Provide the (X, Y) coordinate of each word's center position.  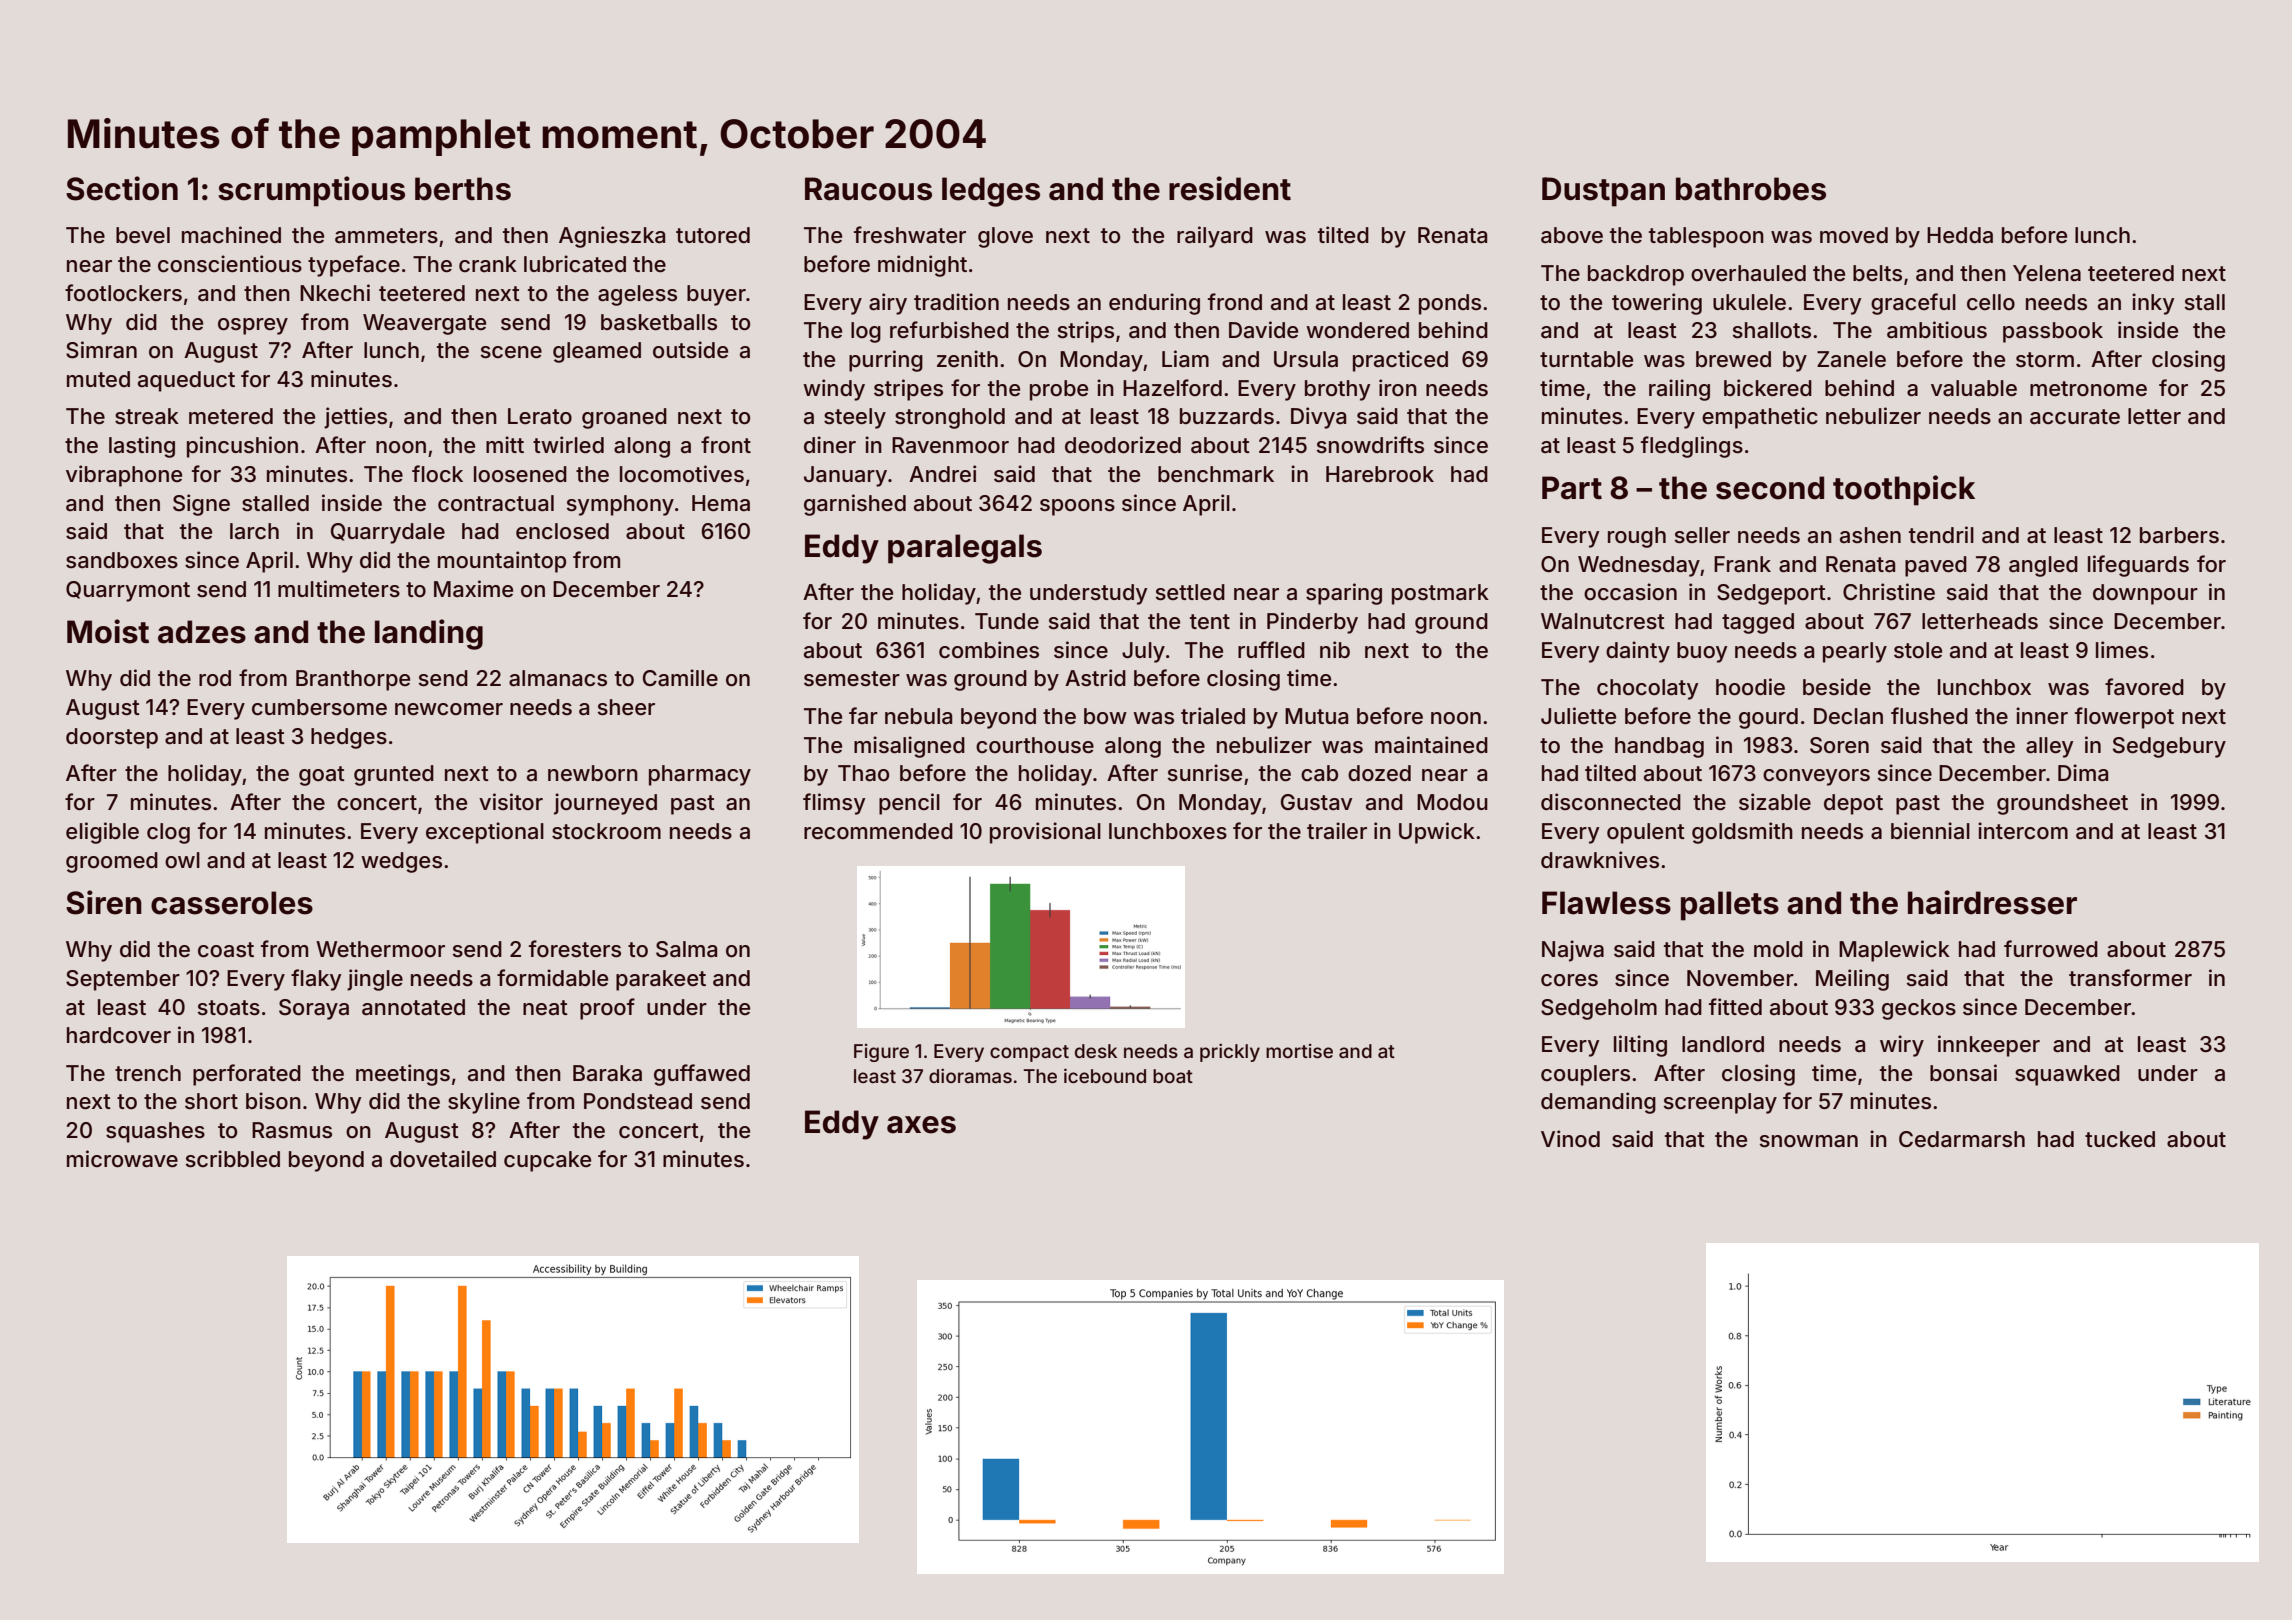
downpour (2145, 594)
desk (1096, 1051)
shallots (1772, 330)
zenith (967, 358)
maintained (1431, 745)
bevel (143, 235)
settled (1190, 592)
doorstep (112, 738)
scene (511, 352)
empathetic (1760, 418)
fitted (1735, 1007)
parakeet (661, 980)
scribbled (233, 1159)
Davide (1263, 329)
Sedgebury (2169, 747)
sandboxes (122, 560)
